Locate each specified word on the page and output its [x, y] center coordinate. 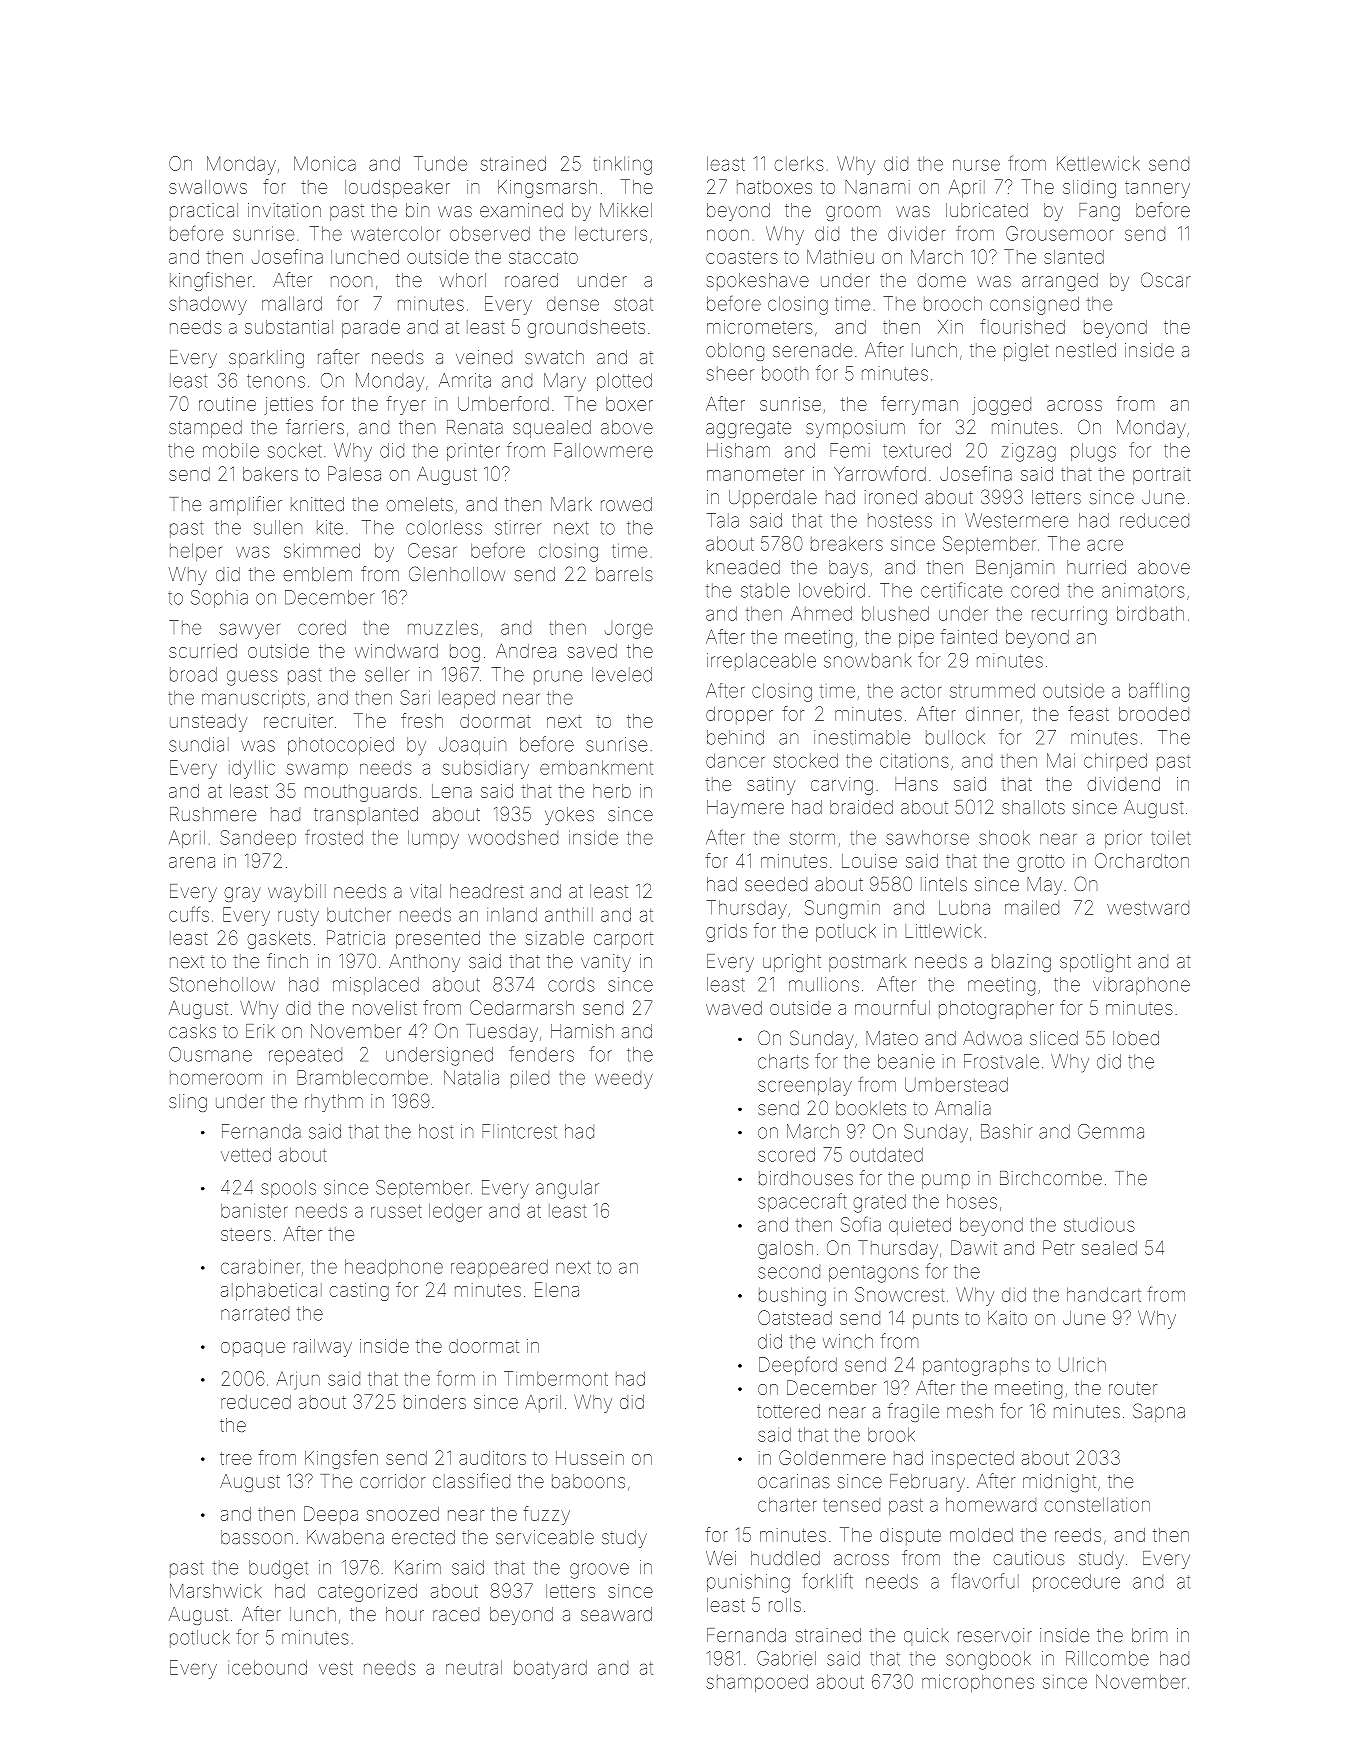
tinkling [622, 165]
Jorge [629, 631]
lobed [1136, 1038]
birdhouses [806, 1178]
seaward [616, 1614]
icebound [267, 1667]
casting [359, 1292]
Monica [325, 163]
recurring [1069, 615]
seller [387, 674]
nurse [976, 165]
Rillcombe [1107, 1658]
